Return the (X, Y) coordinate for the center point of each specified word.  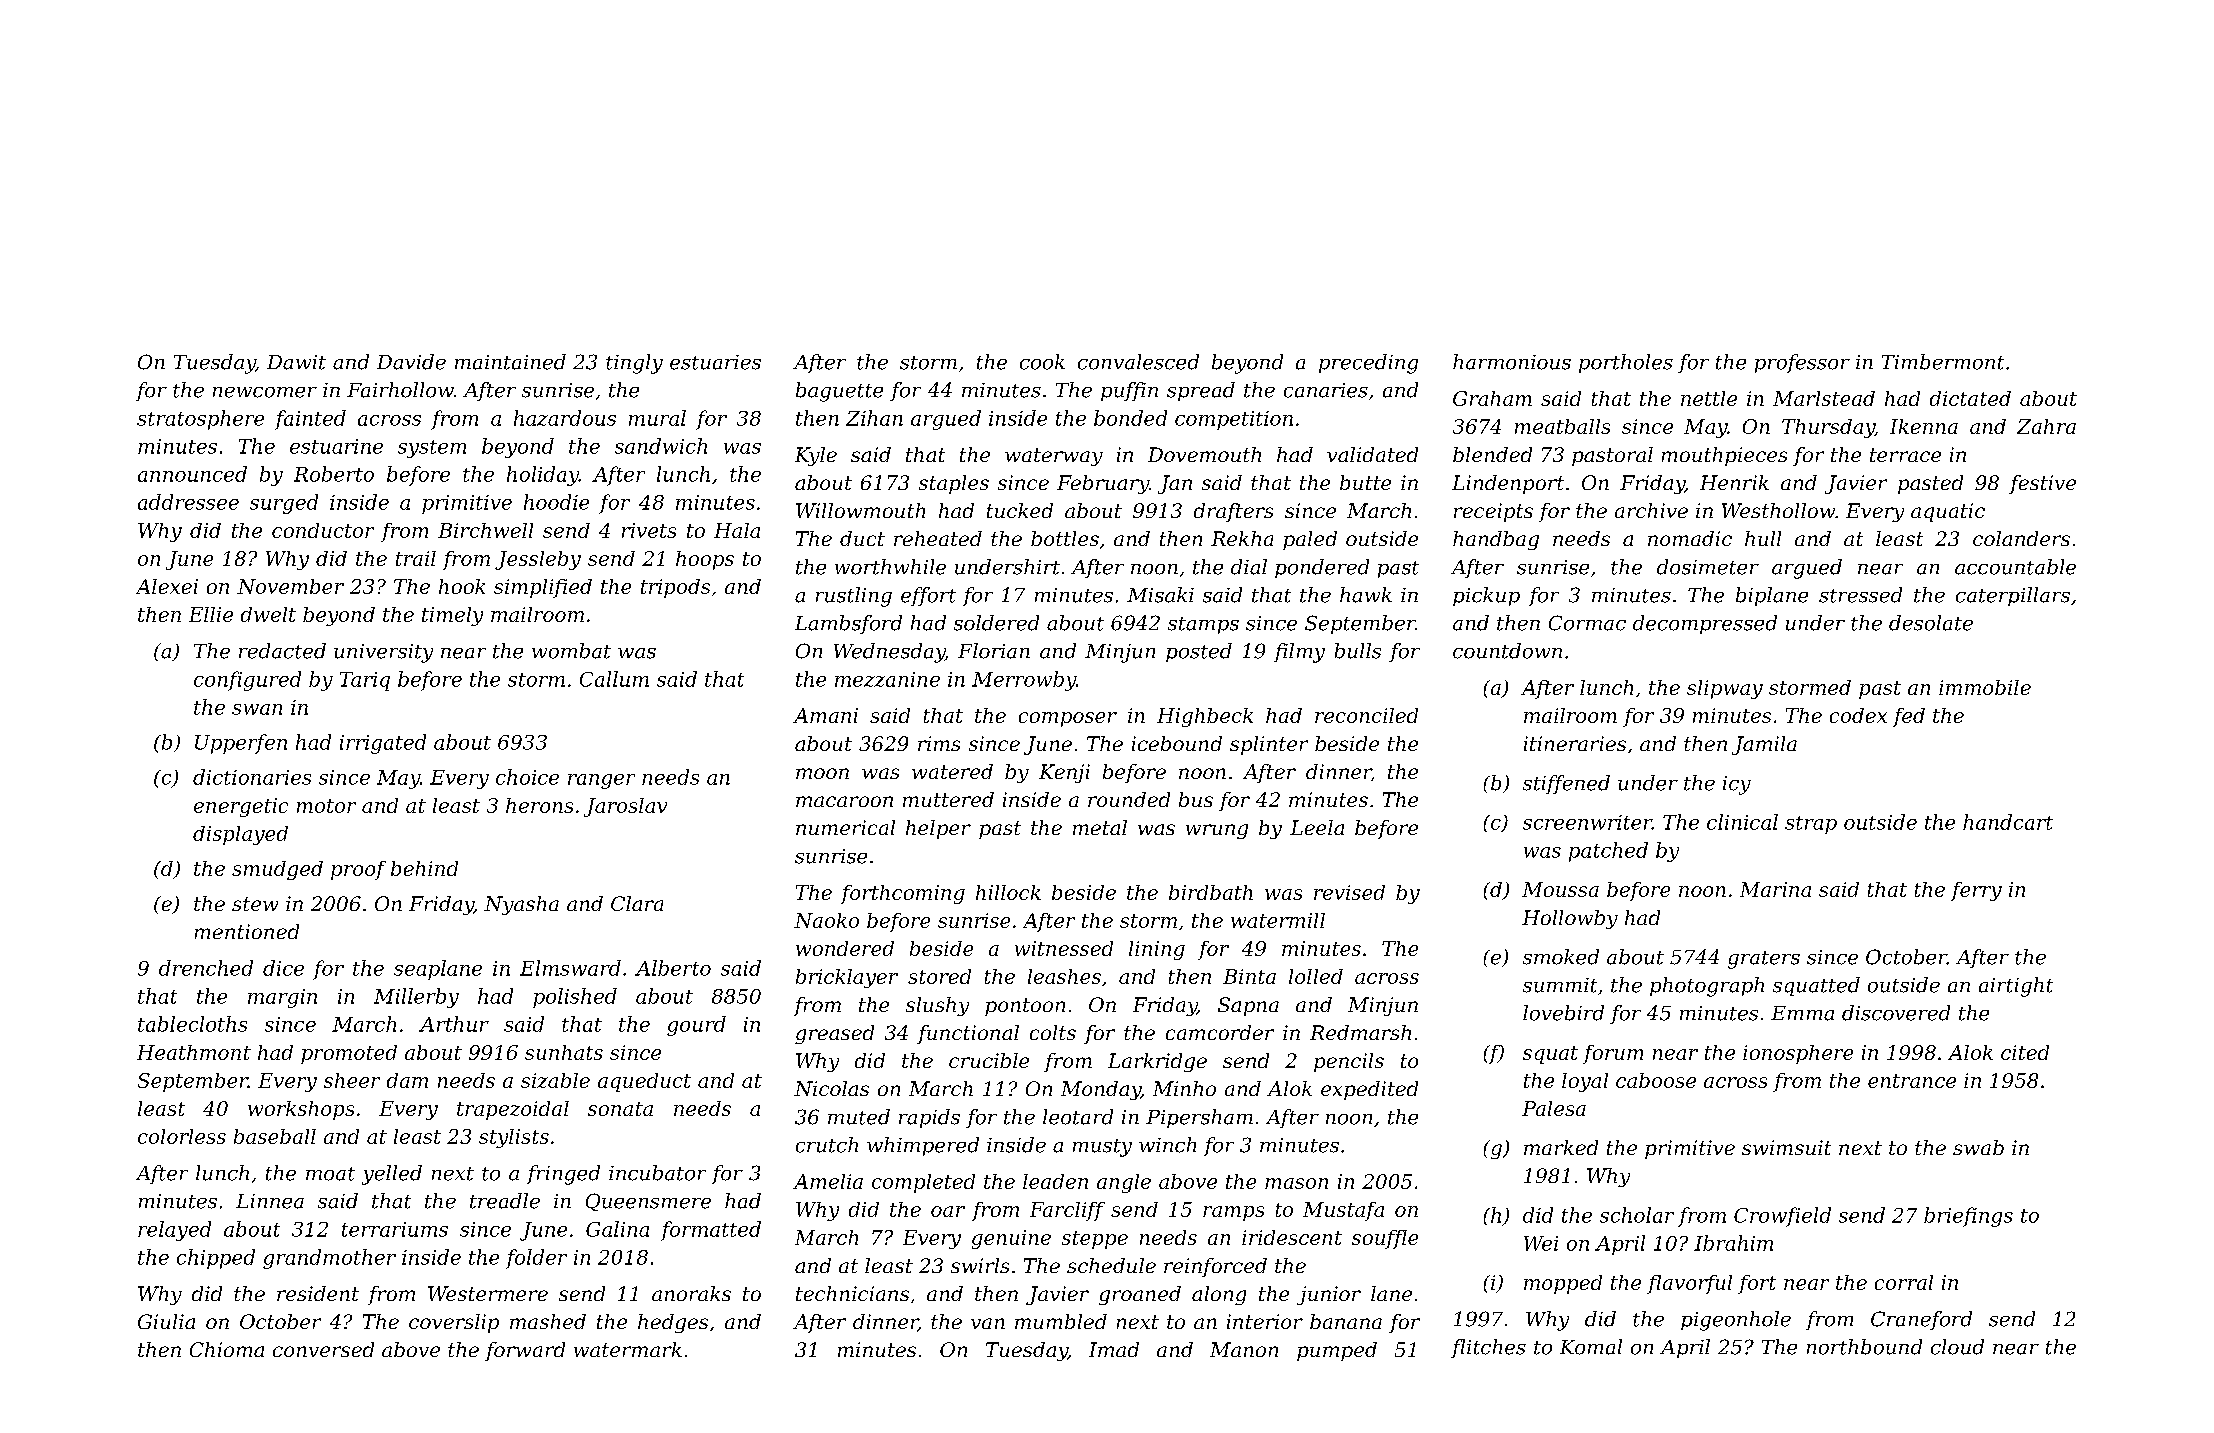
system (432, 449)
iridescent (1292, 1237)
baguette (839, 392)
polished (575, 998)
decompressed (1705, 624)
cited (2025, 1052)
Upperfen (241, 744)
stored (939, 976)
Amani (825, 715)
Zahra (2046, 426)
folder (536, 1259)
